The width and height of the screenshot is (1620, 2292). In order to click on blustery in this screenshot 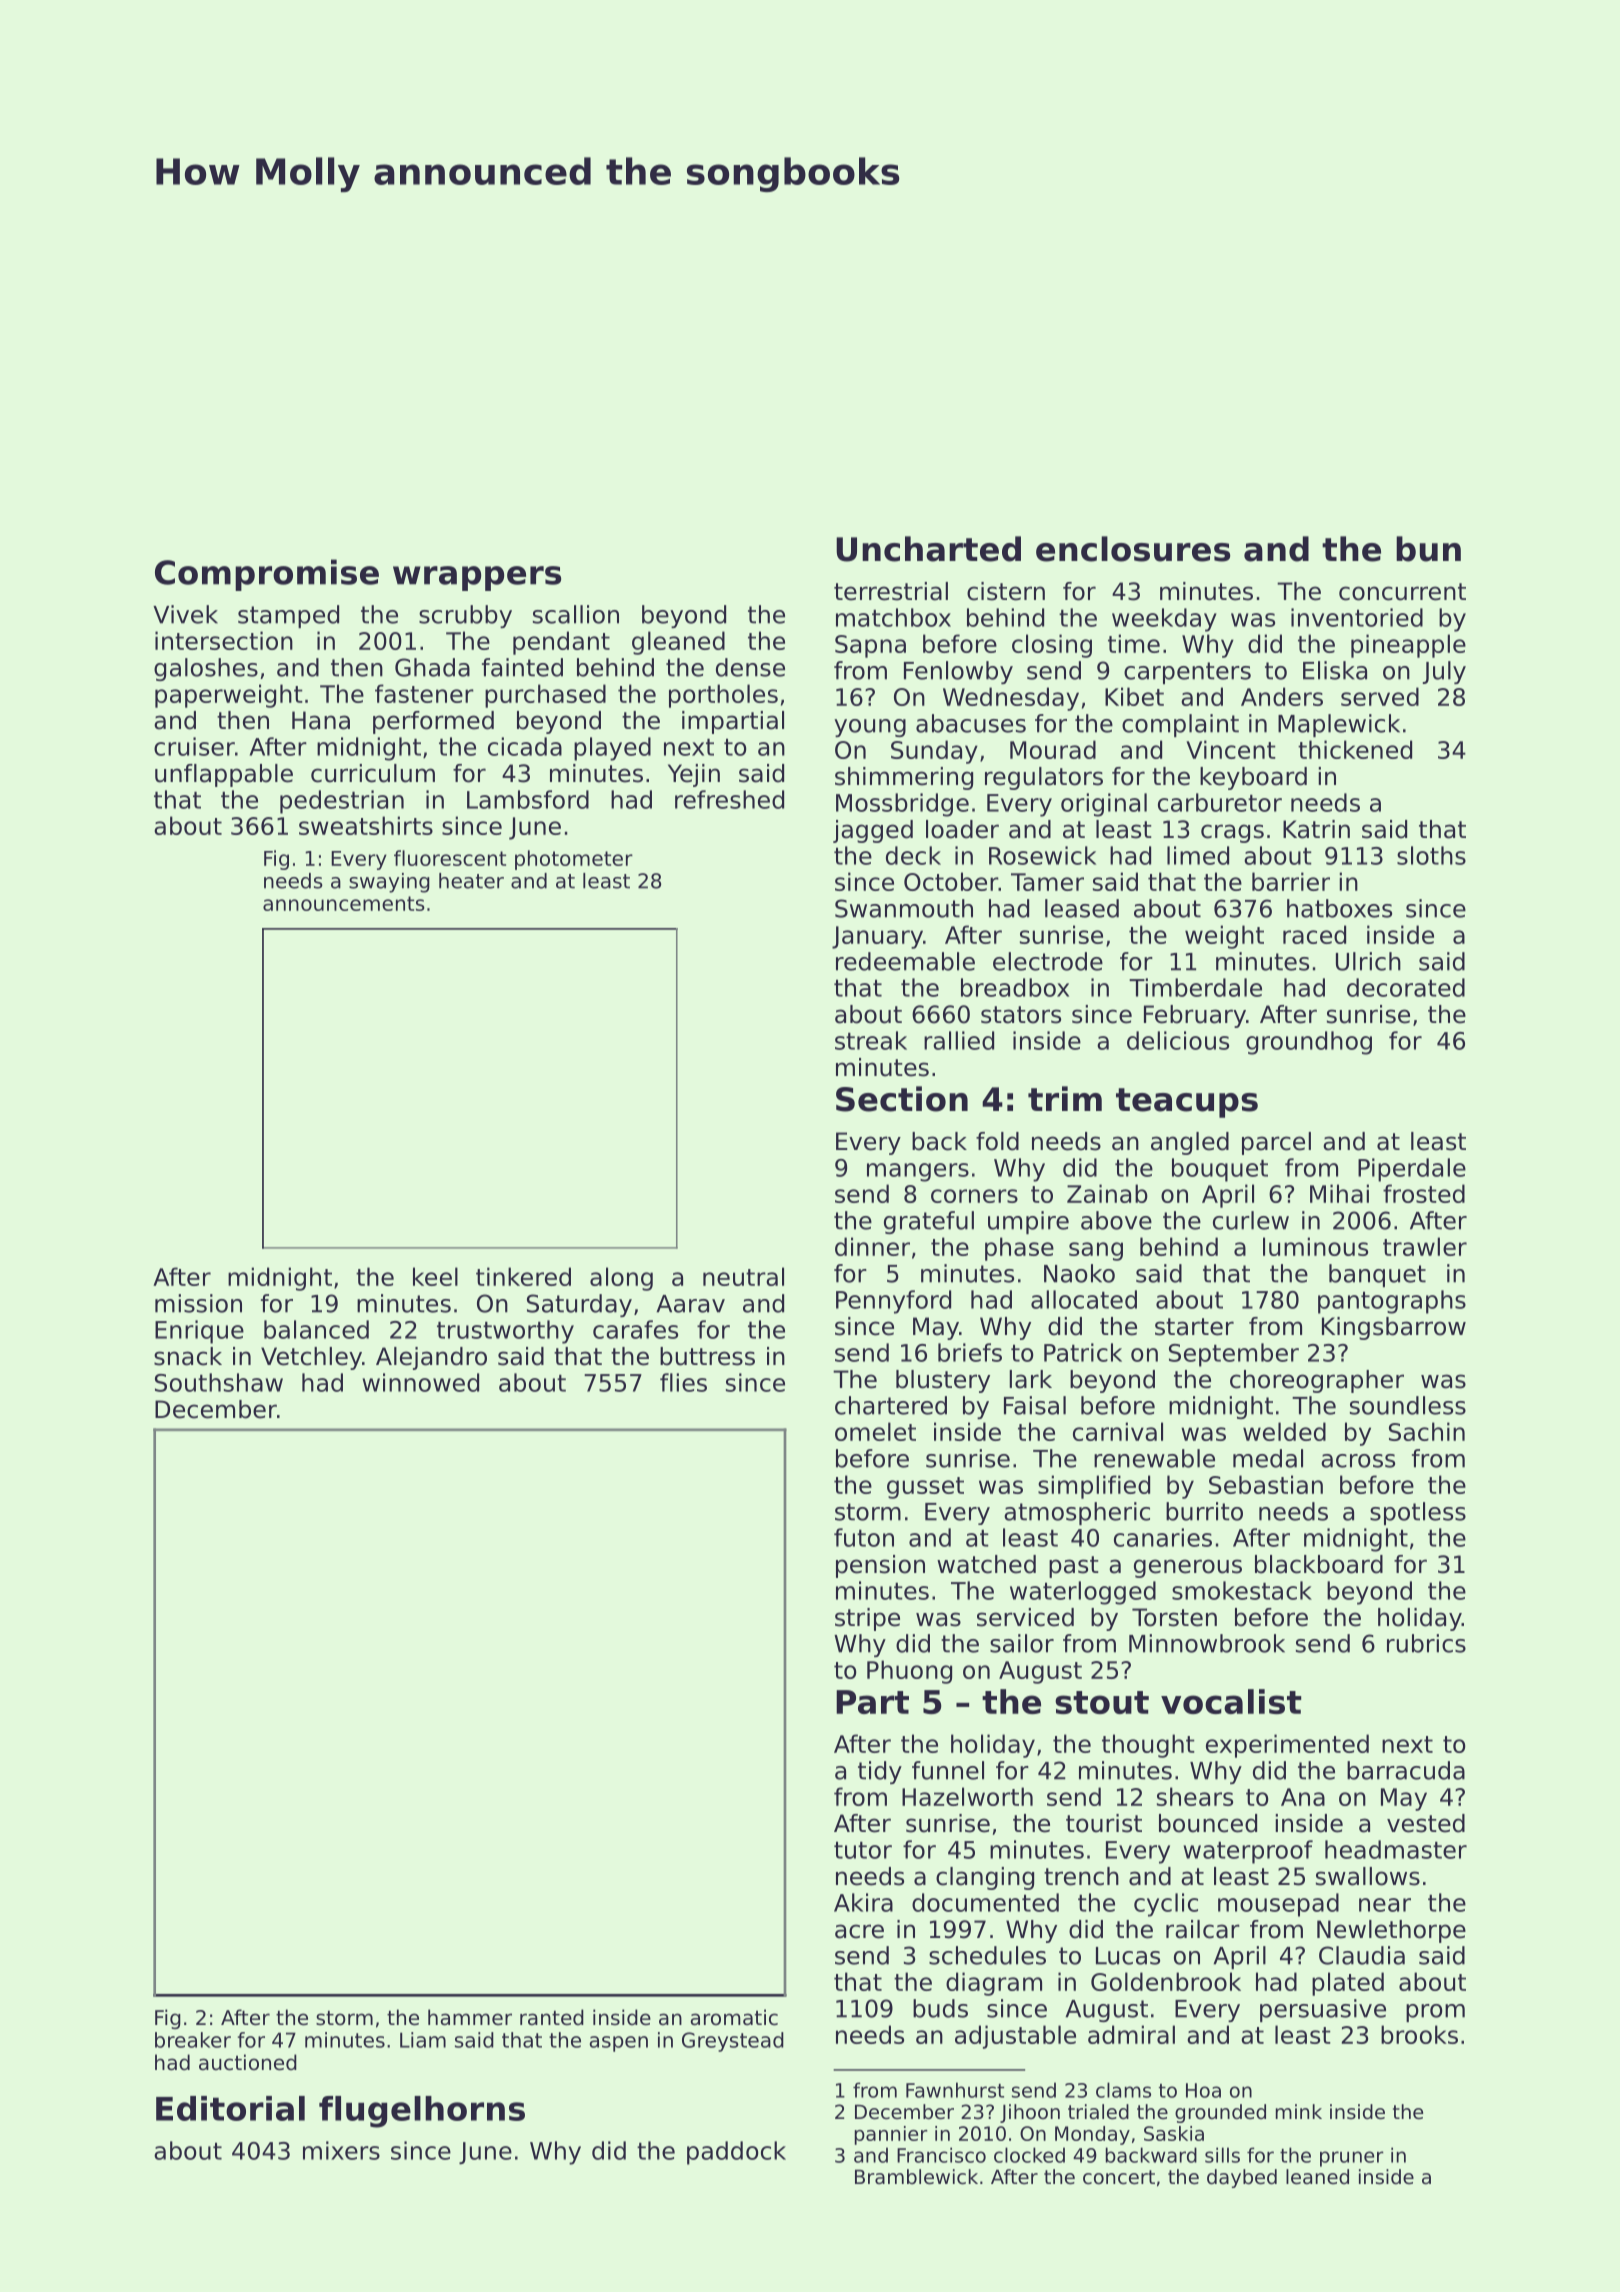, I will do `click(943, 1381)`.
